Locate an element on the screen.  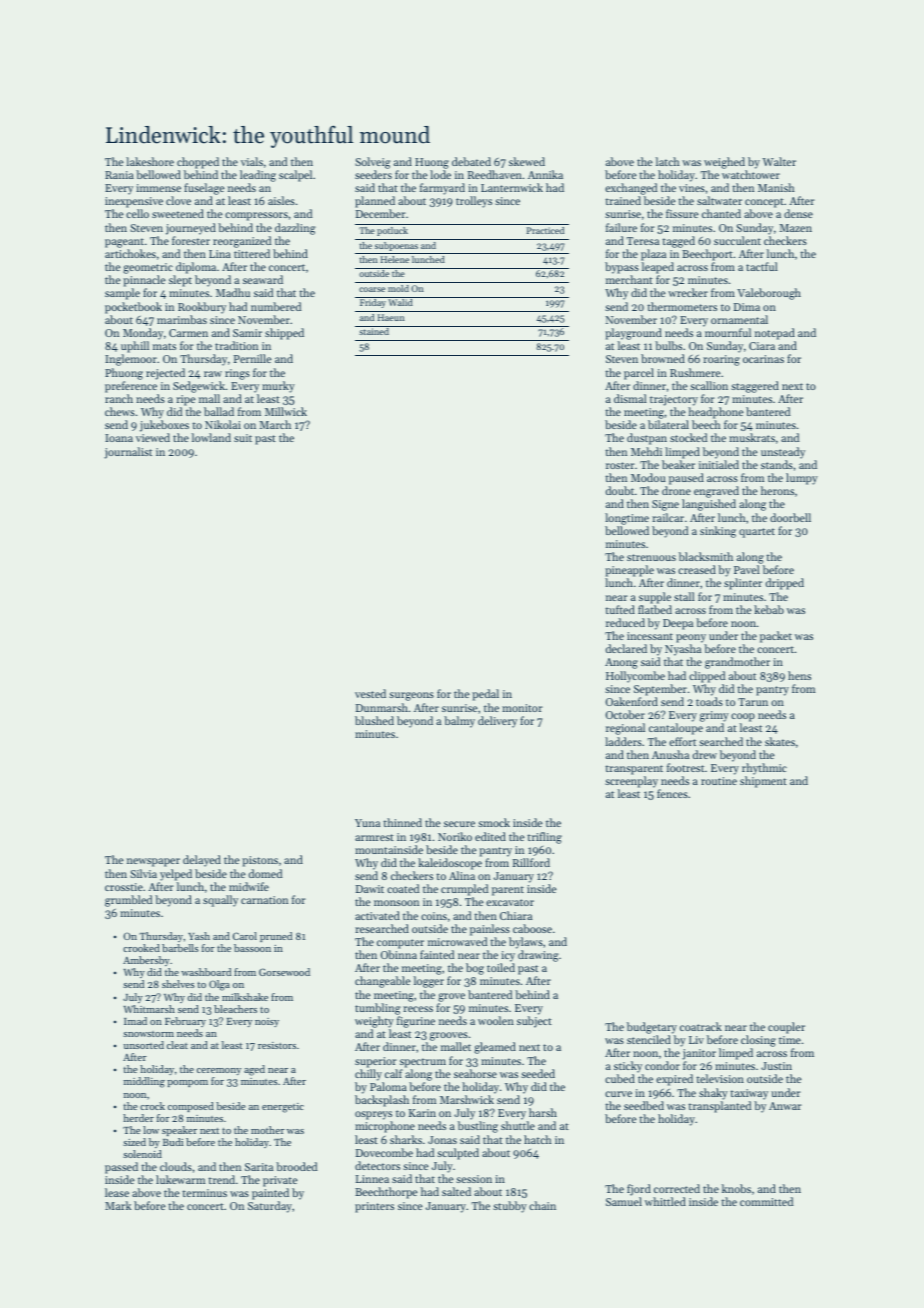
saltwater is located at coordinates (719, 200).
